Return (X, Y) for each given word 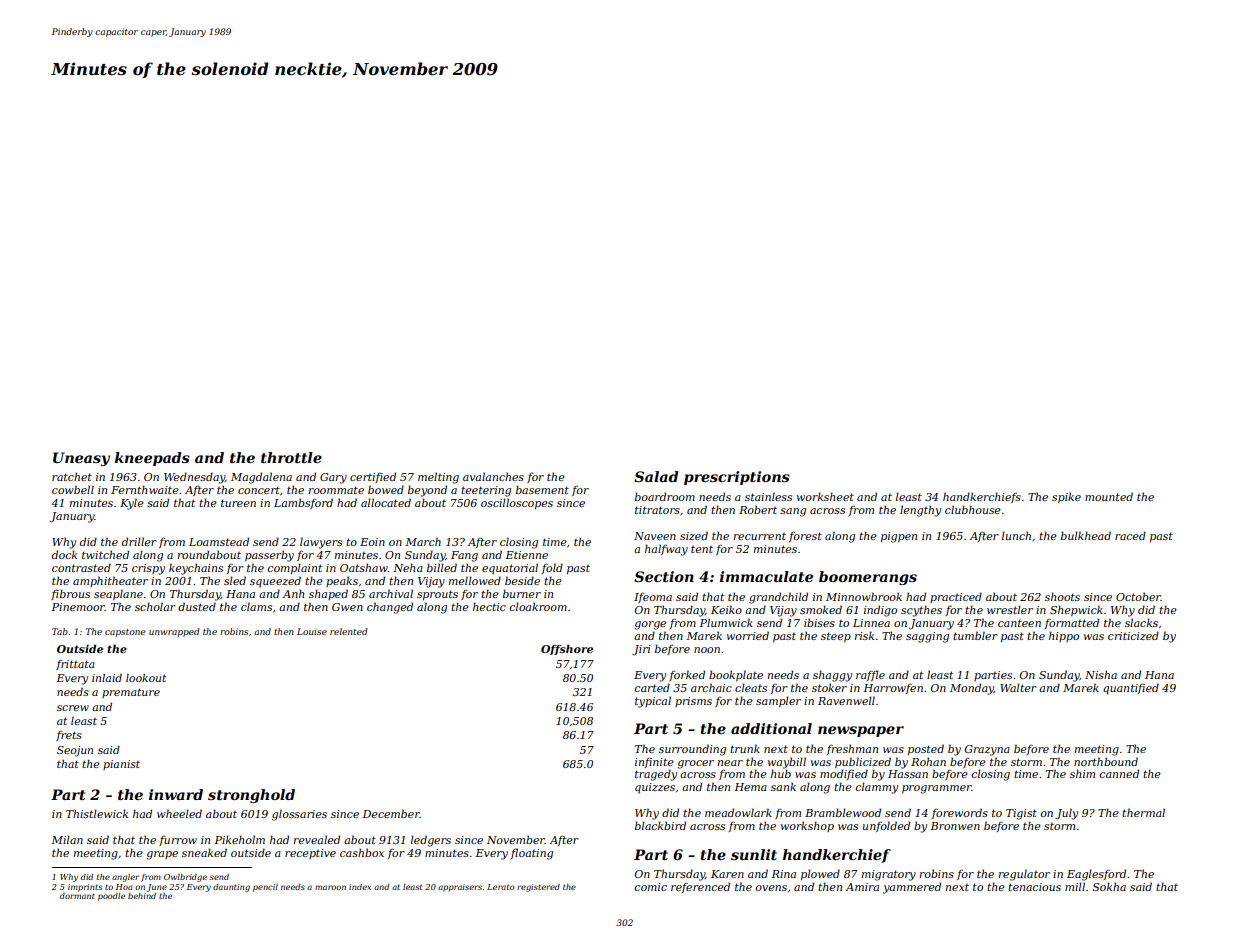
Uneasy (81, 459)
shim (1082, 773)
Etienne (526, 555)
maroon (330, 887)
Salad (656, 476)
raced (1130, 535)
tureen (238, 503)
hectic (489, 606)
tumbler (975, 635)
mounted (1109, 496)
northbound (1106, 761)
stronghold (251, 796)
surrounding (692, 750)
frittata (75, 665)
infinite (654, 762)
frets (69, 736)
